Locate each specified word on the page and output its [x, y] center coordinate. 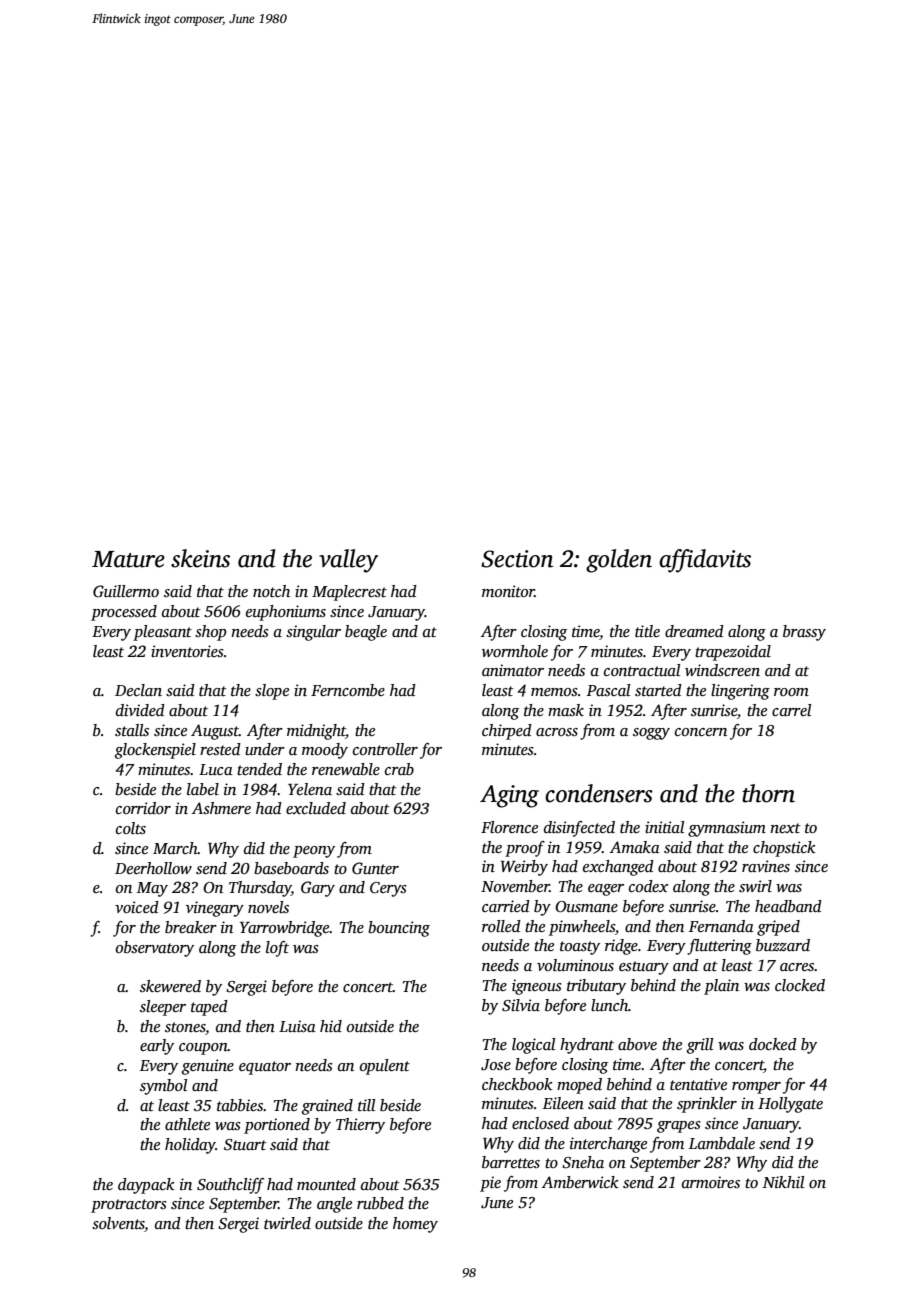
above [637, 1044]
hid [331, 1026]
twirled [287, 1223]
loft [277, 949]
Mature [128, 559]
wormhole [515, 651]
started [658, 690]
